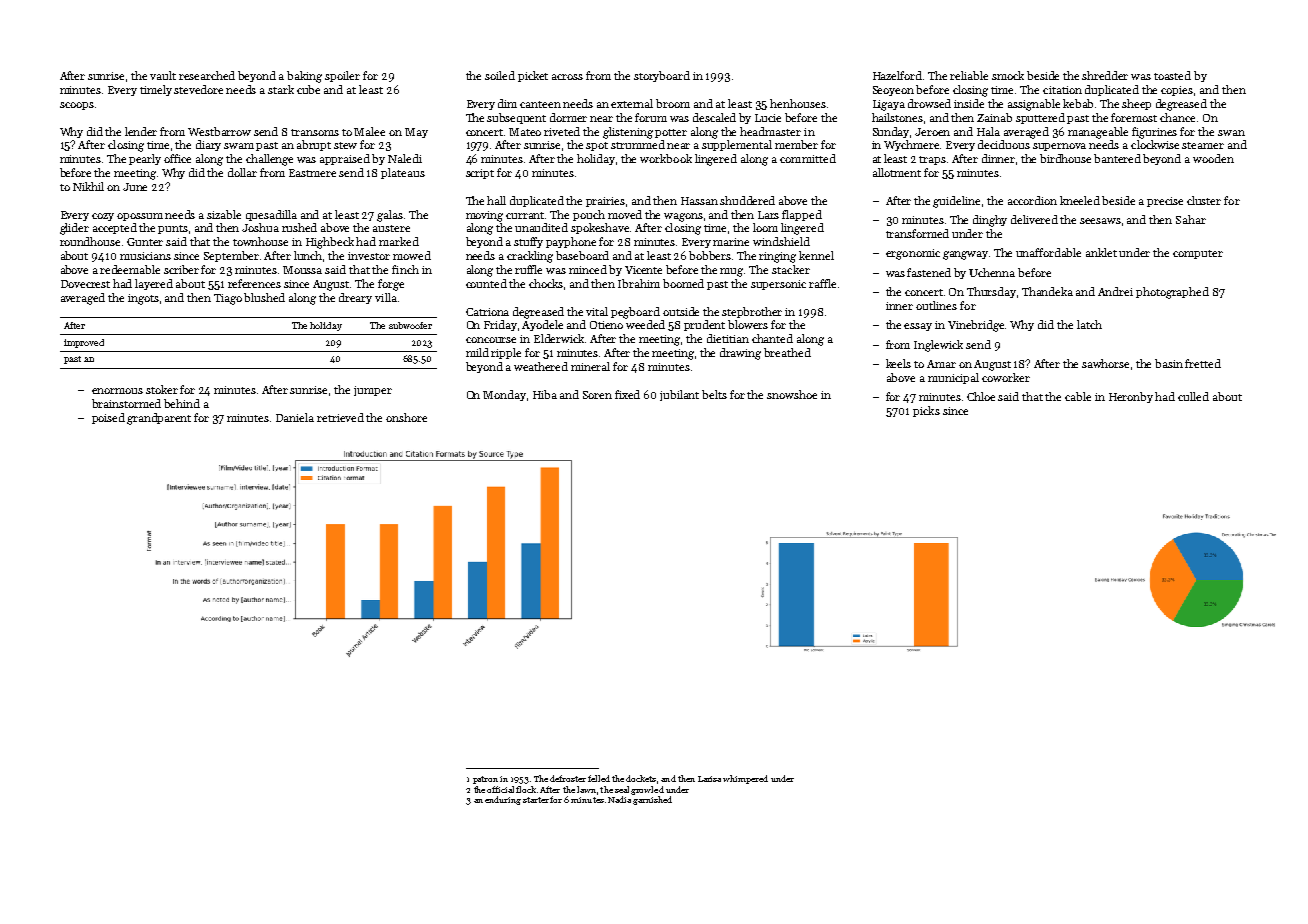 This screenshot has height=924, width=1308. What do you see at coordinates (390, 216) in the screenshot?
I see `galas` at bounding box center [390, 216].
